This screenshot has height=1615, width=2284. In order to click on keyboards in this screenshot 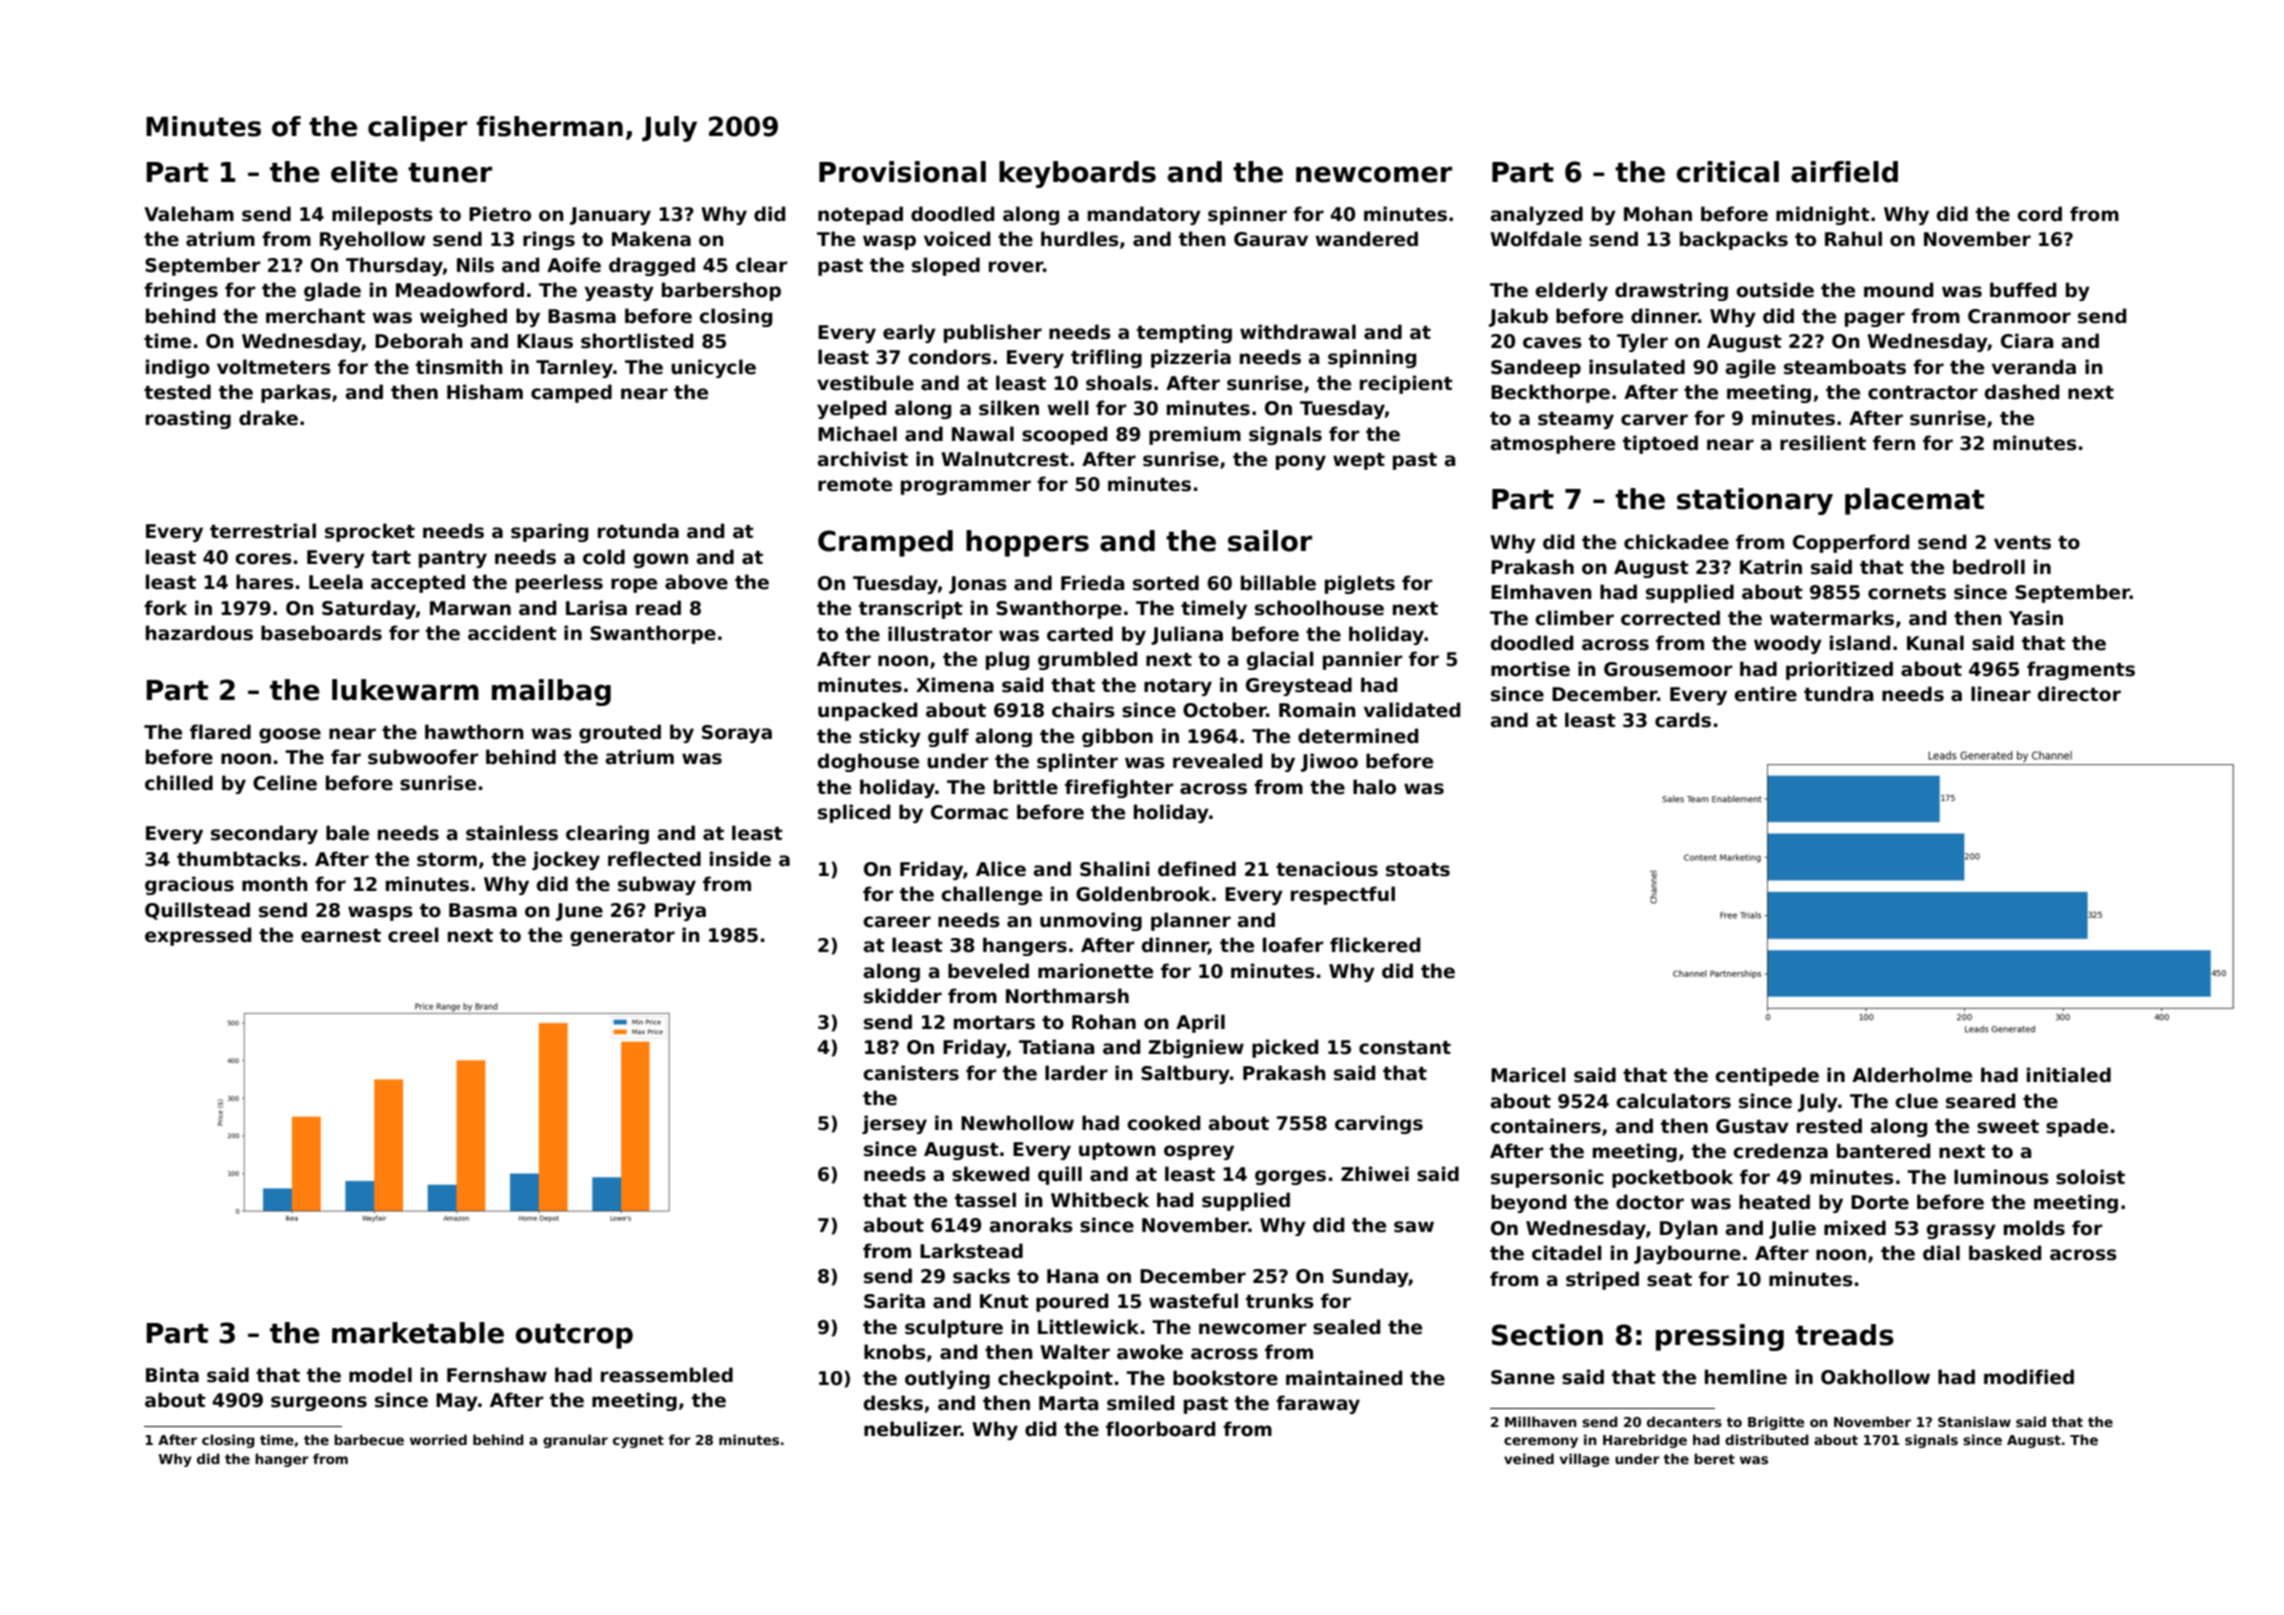, I will do `click(1077, 174)`.
